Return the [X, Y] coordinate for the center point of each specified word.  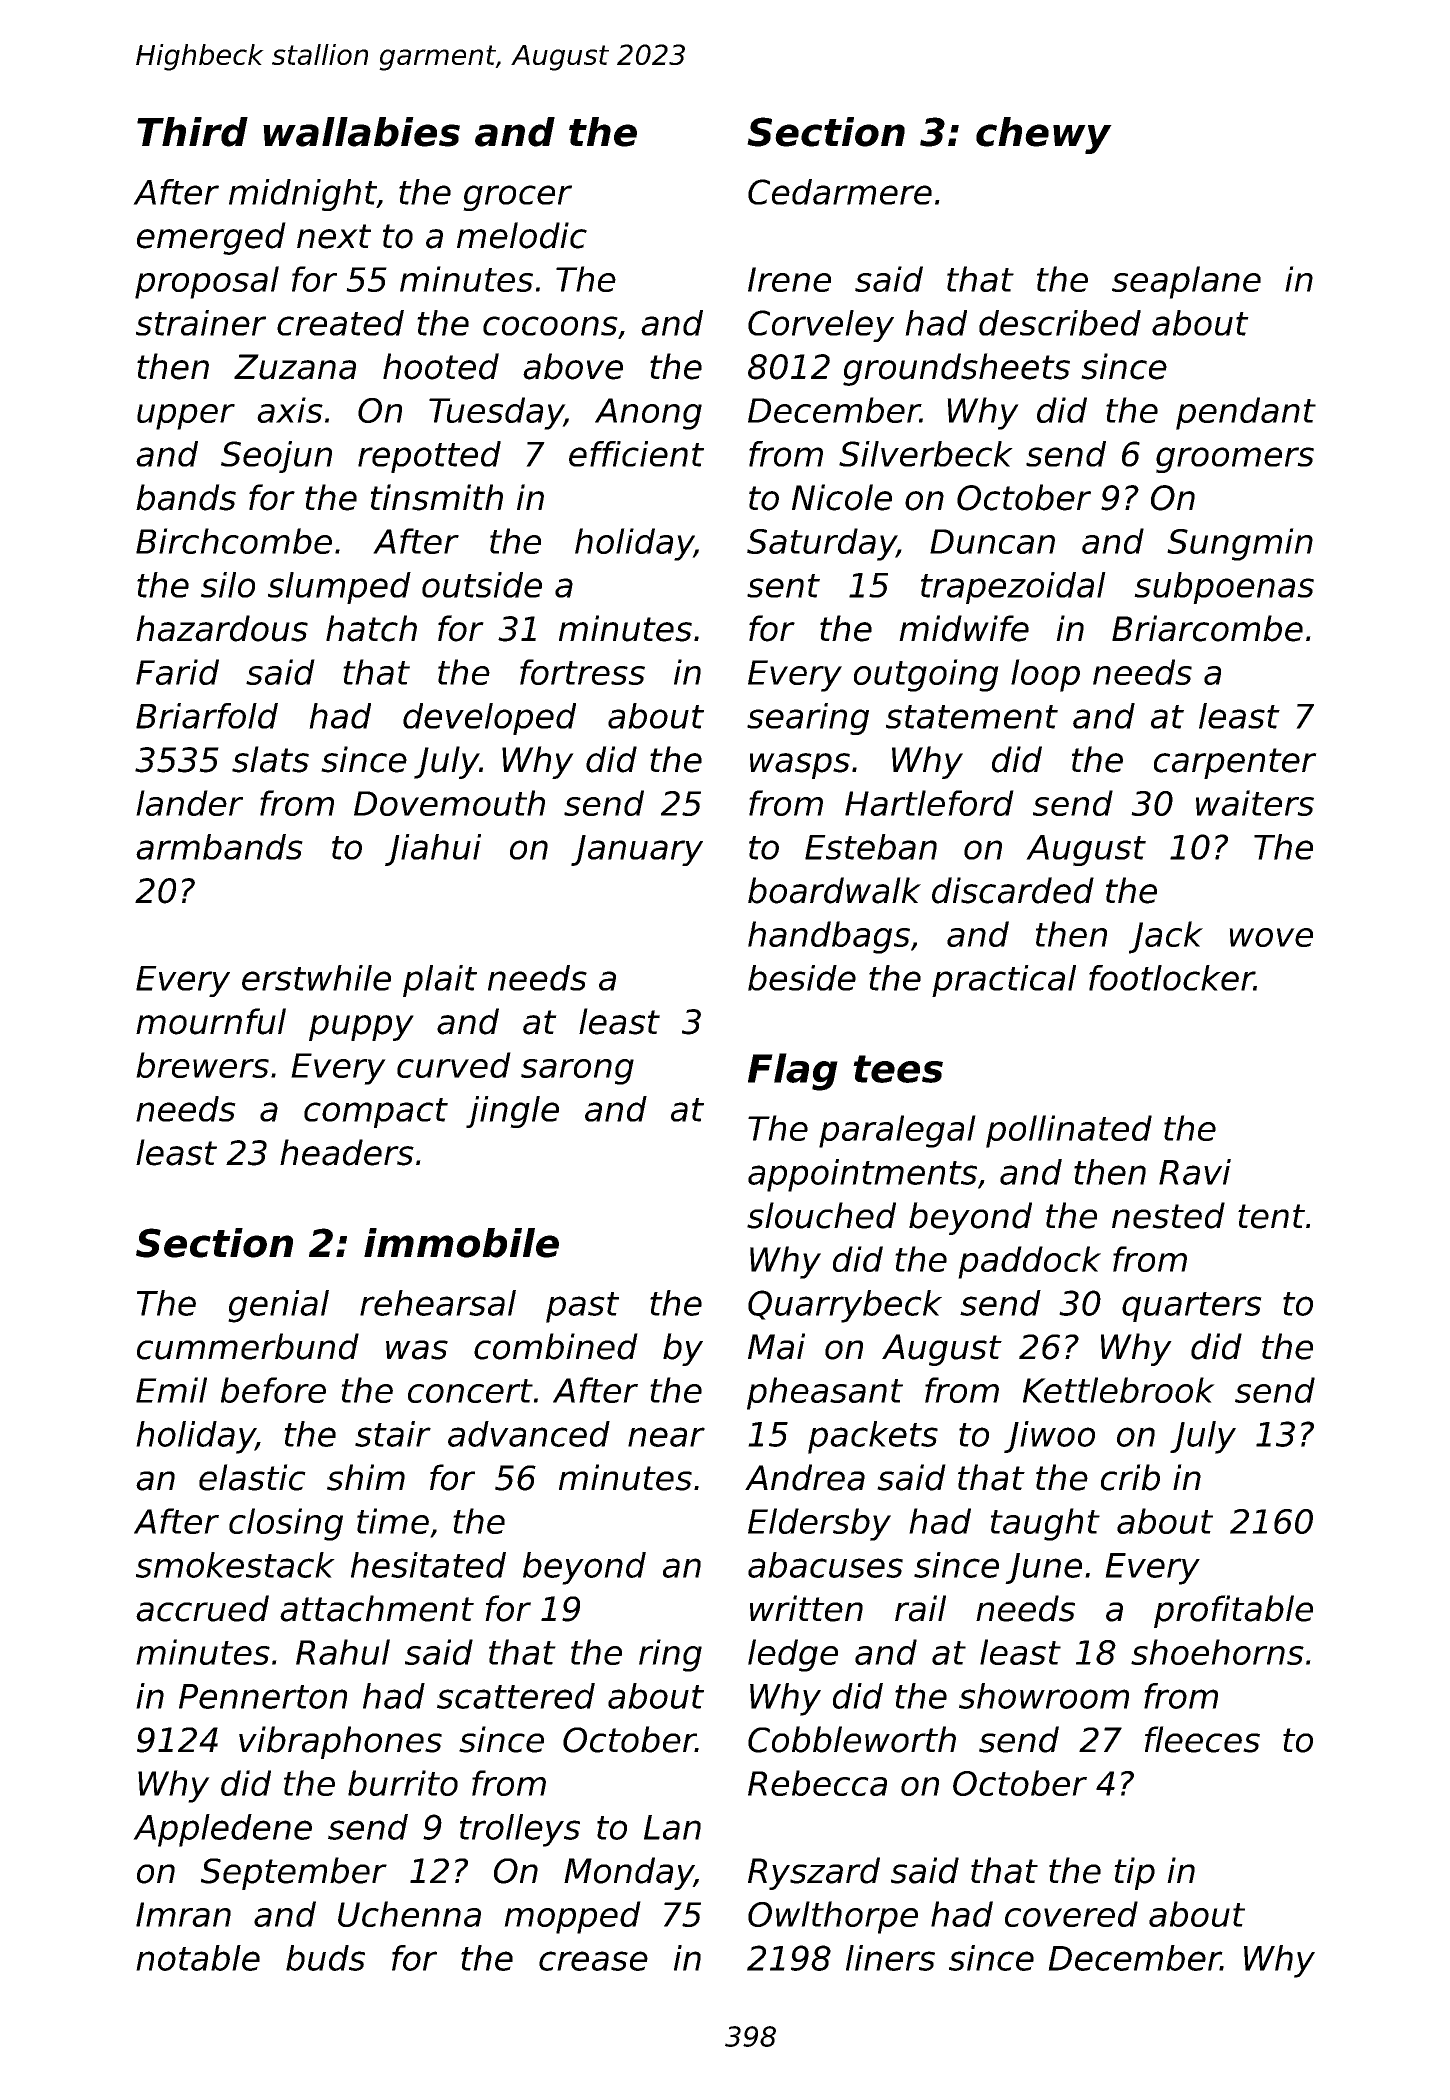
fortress [582, 672]
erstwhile [316, 978]
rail [920, 1608]
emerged [211, 238]
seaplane [1186, 282]
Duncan [992, 541]
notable [198, 1958]
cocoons [550, 326]
